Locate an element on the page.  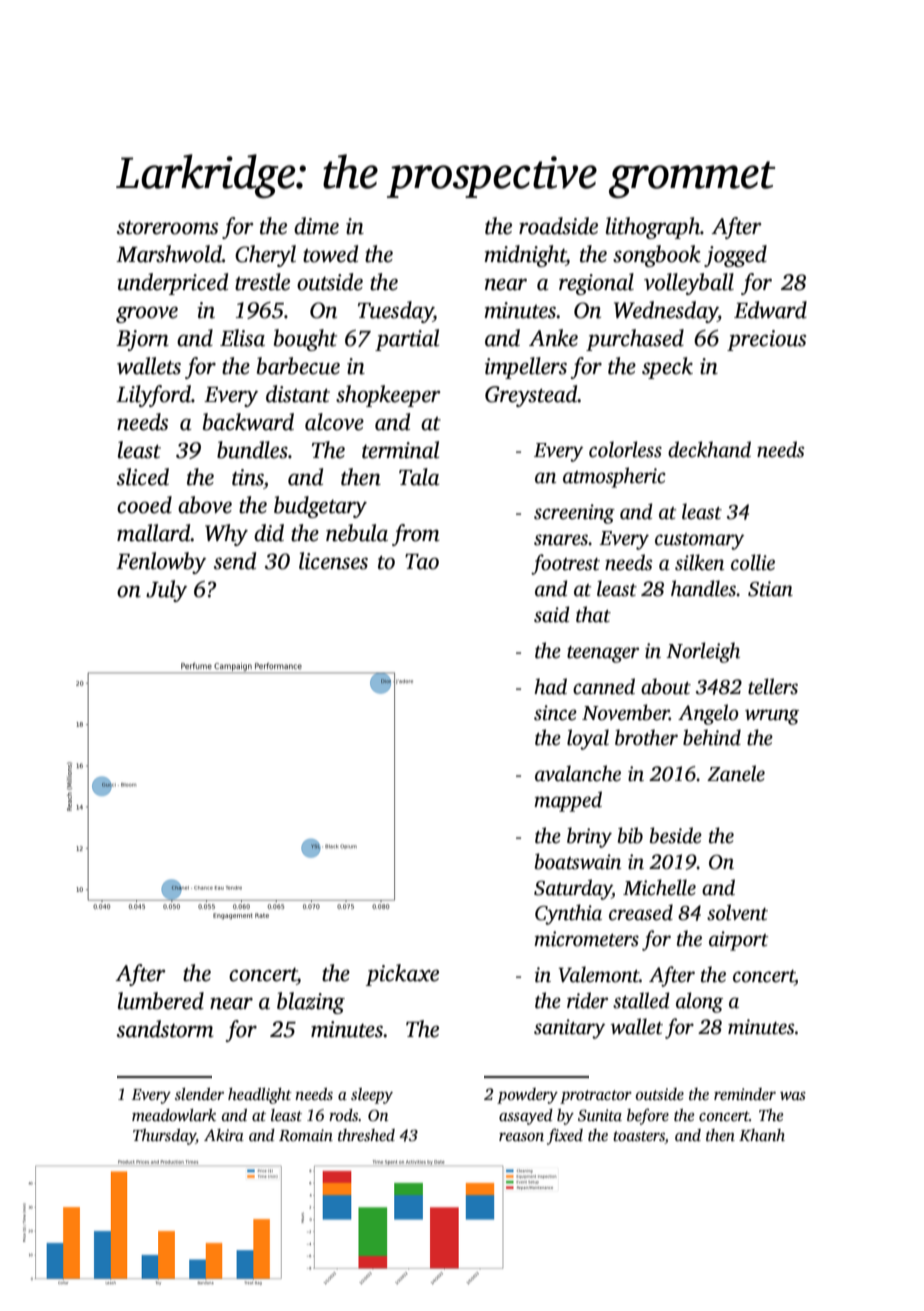
pickaxe is located at coordinates (402, 975).
